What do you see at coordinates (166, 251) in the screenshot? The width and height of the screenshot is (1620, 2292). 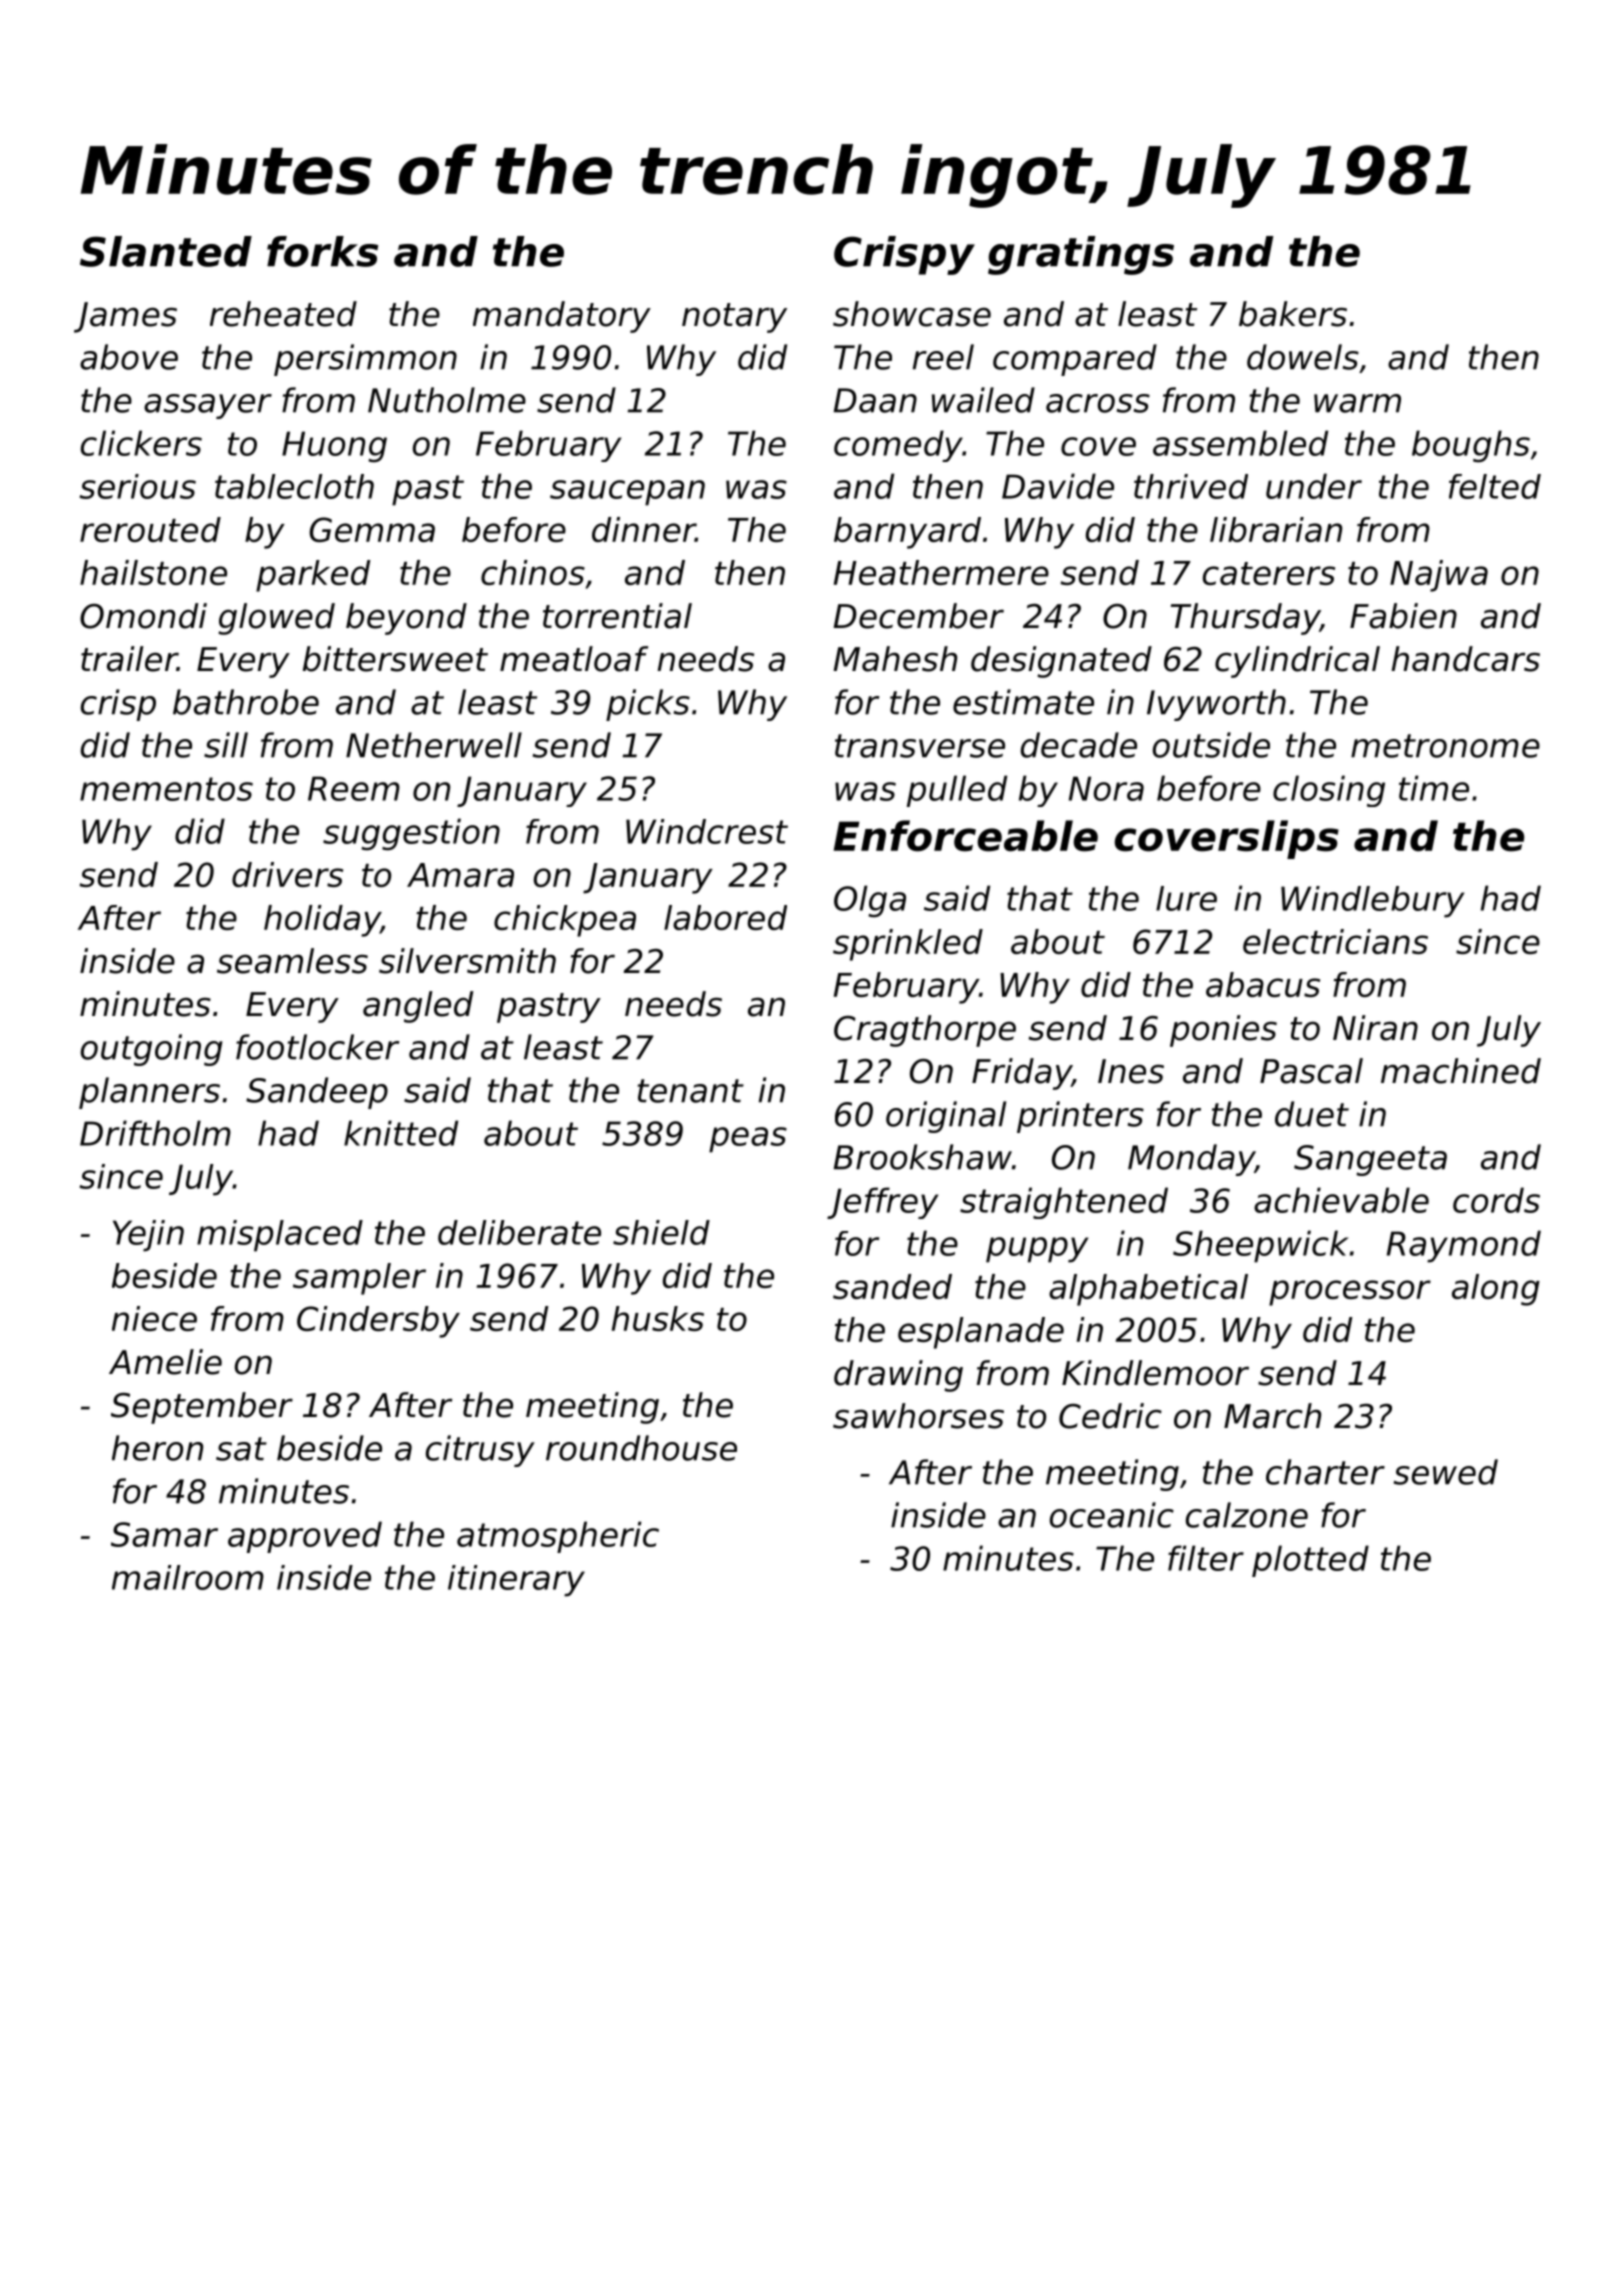 I see `Slanted` at bounding box center [166, 251].
